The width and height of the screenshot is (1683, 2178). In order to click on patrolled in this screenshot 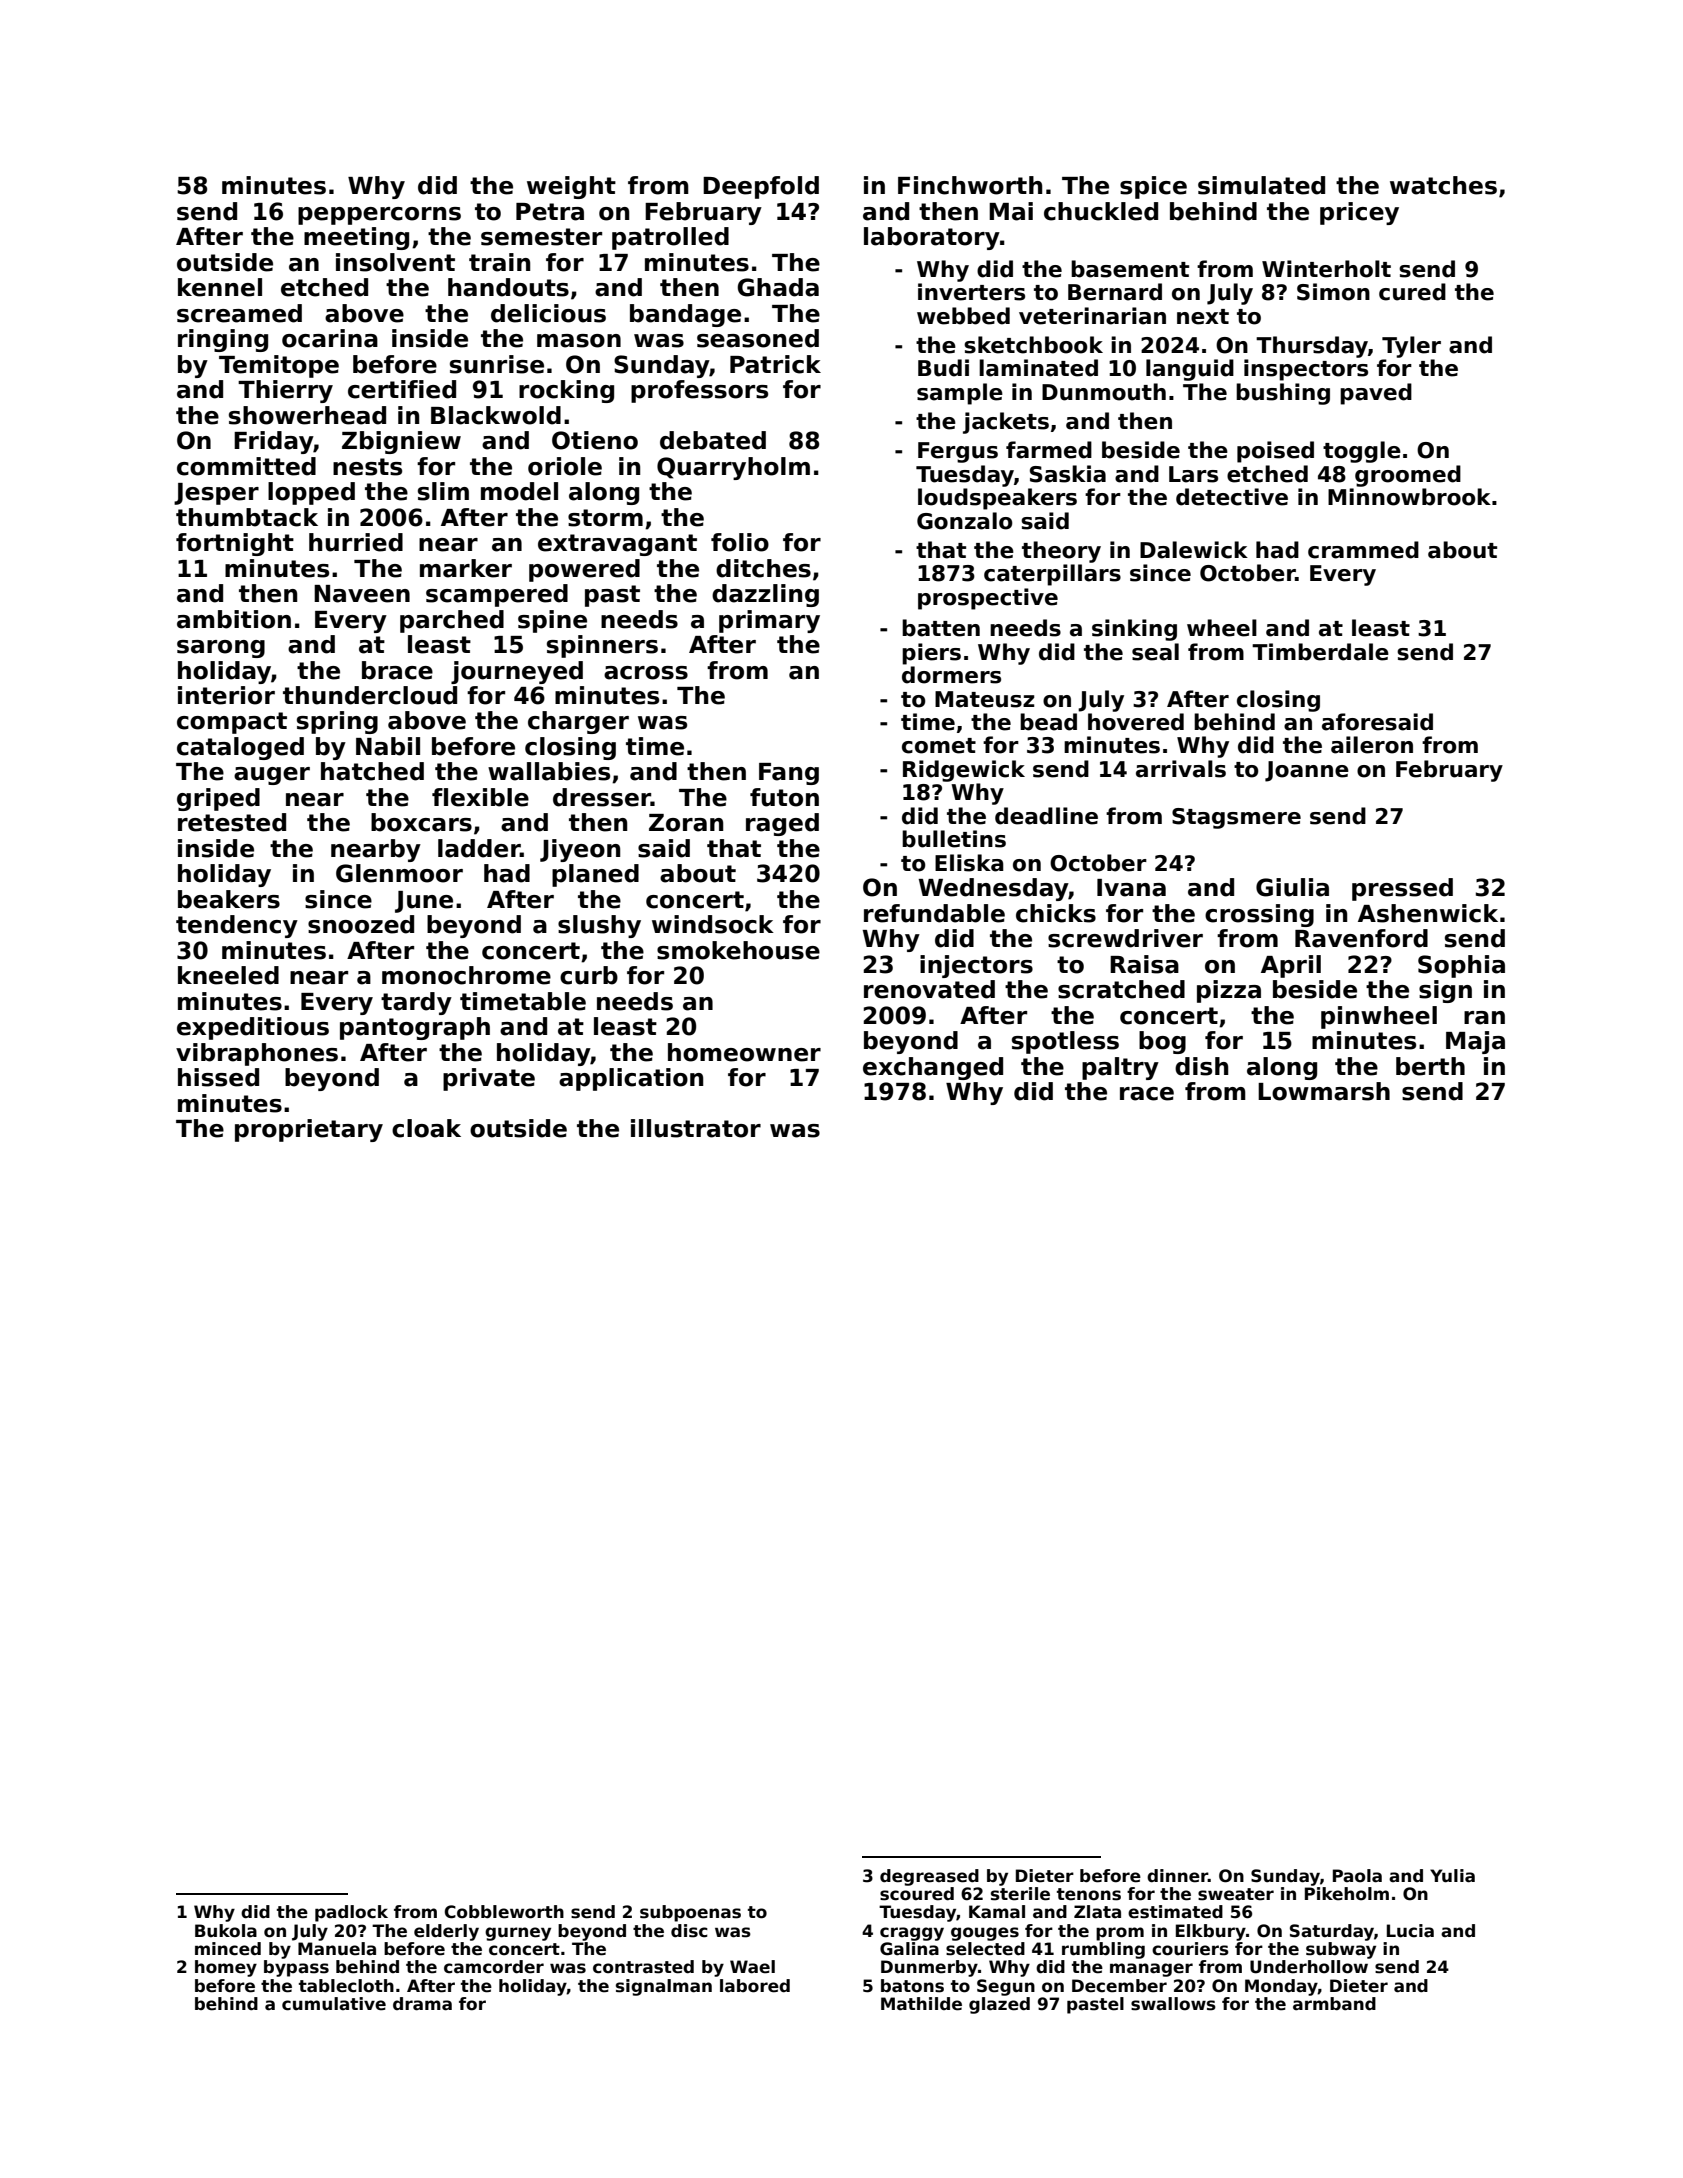, I will do `click(670, 238)`.
